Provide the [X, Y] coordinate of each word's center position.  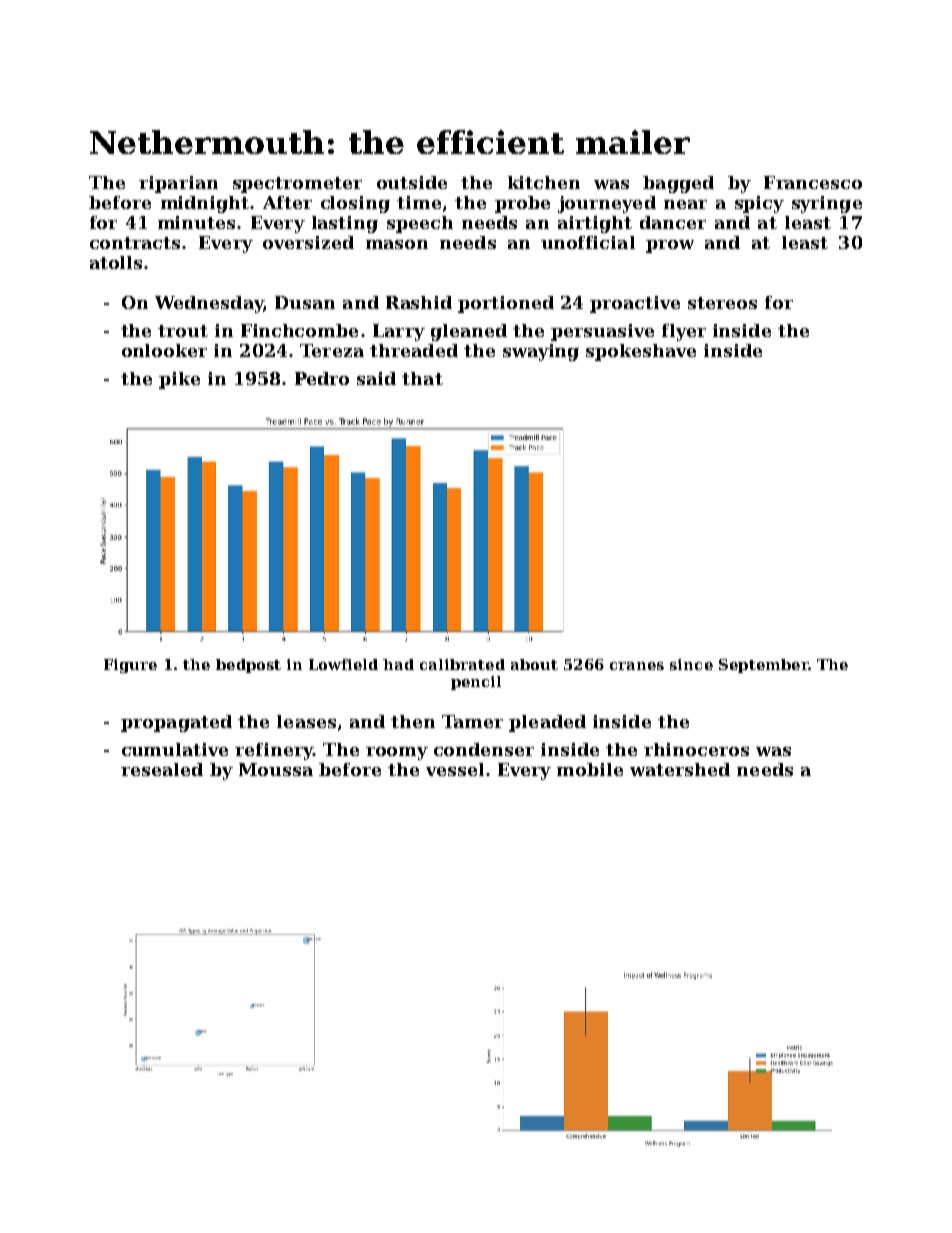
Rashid [419, 302]
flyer [684, 332]
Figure [130, 666]
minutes [196, 222]
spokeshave [641, 352]
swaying [541, 352]
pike [179, 380]
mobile [590, 769]
